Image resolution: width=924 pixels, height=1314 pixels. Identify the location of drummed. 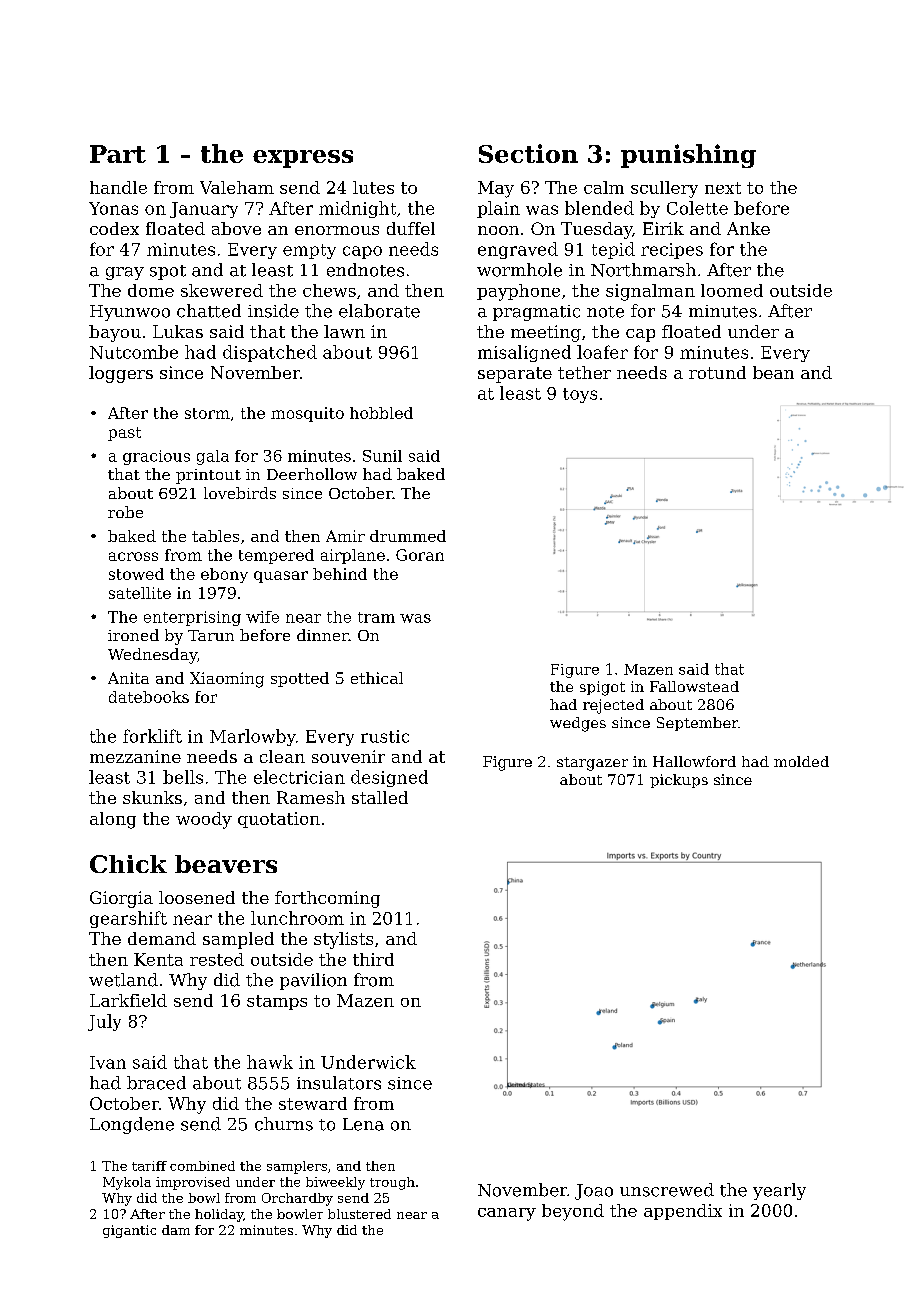
(408, 536).
